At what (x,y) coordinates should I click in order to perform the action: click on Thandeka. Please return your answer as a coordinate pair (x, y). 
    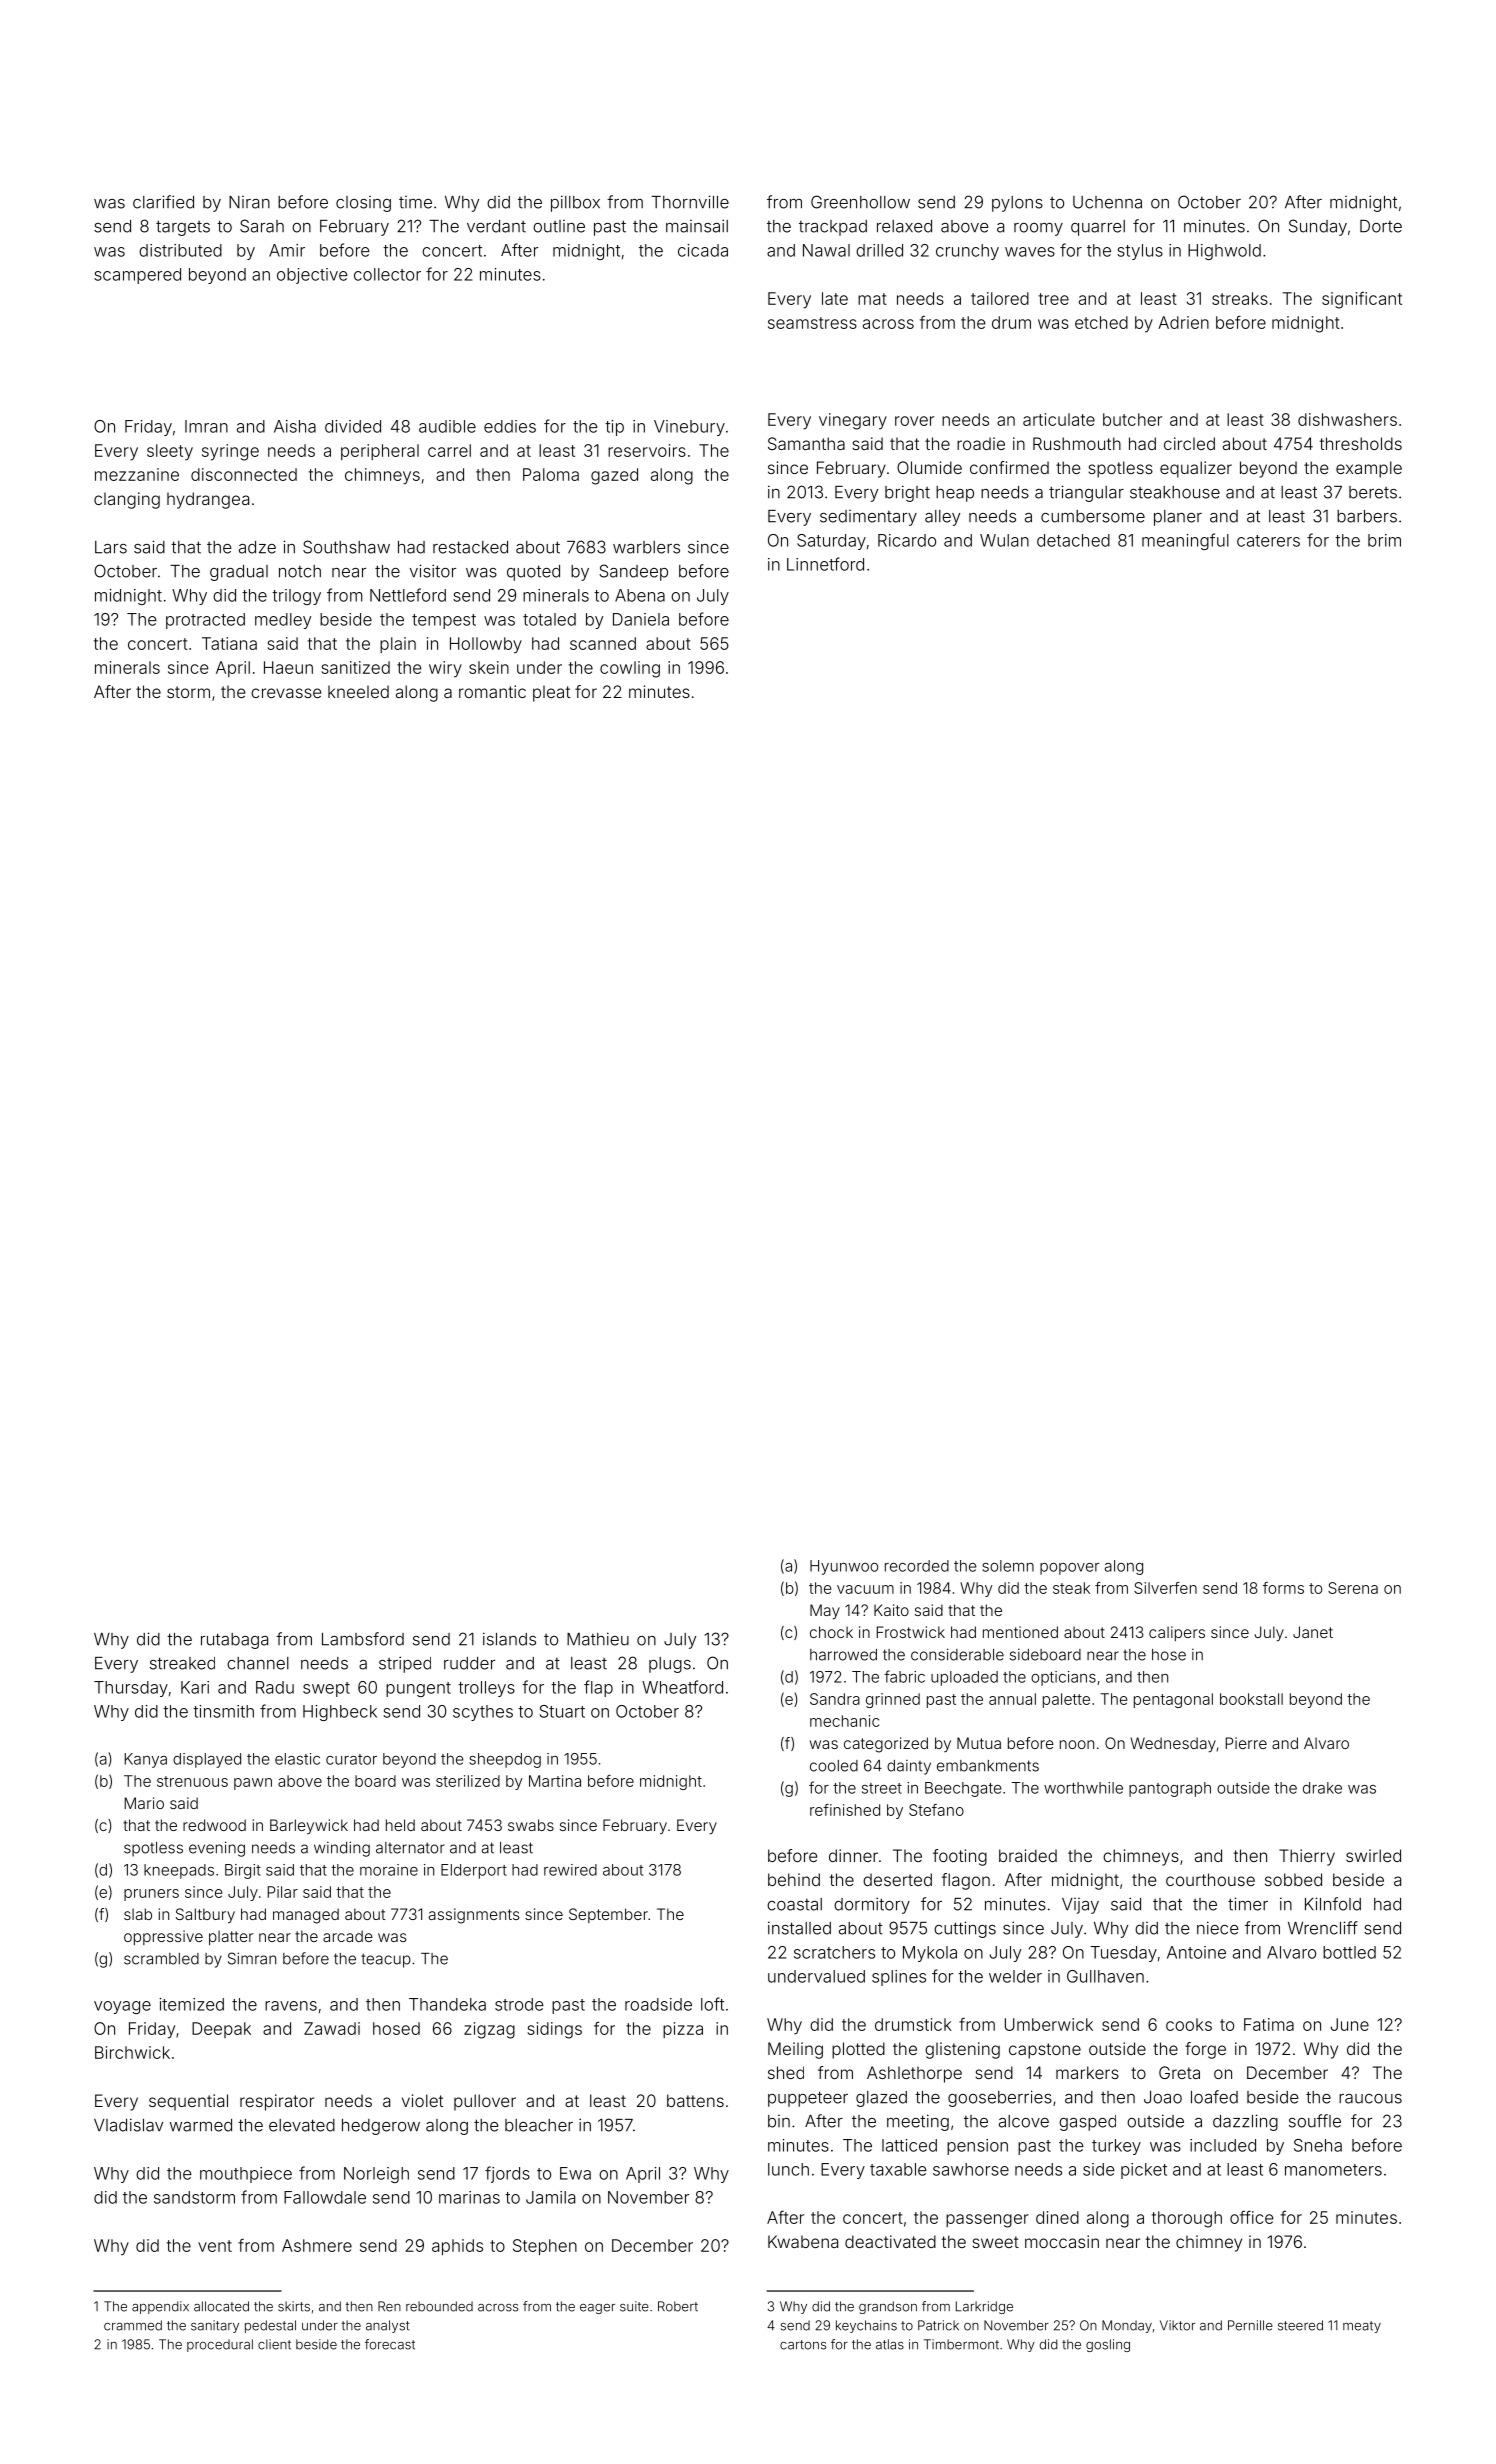
    Looking at the image, I should click on (447, 2004).
